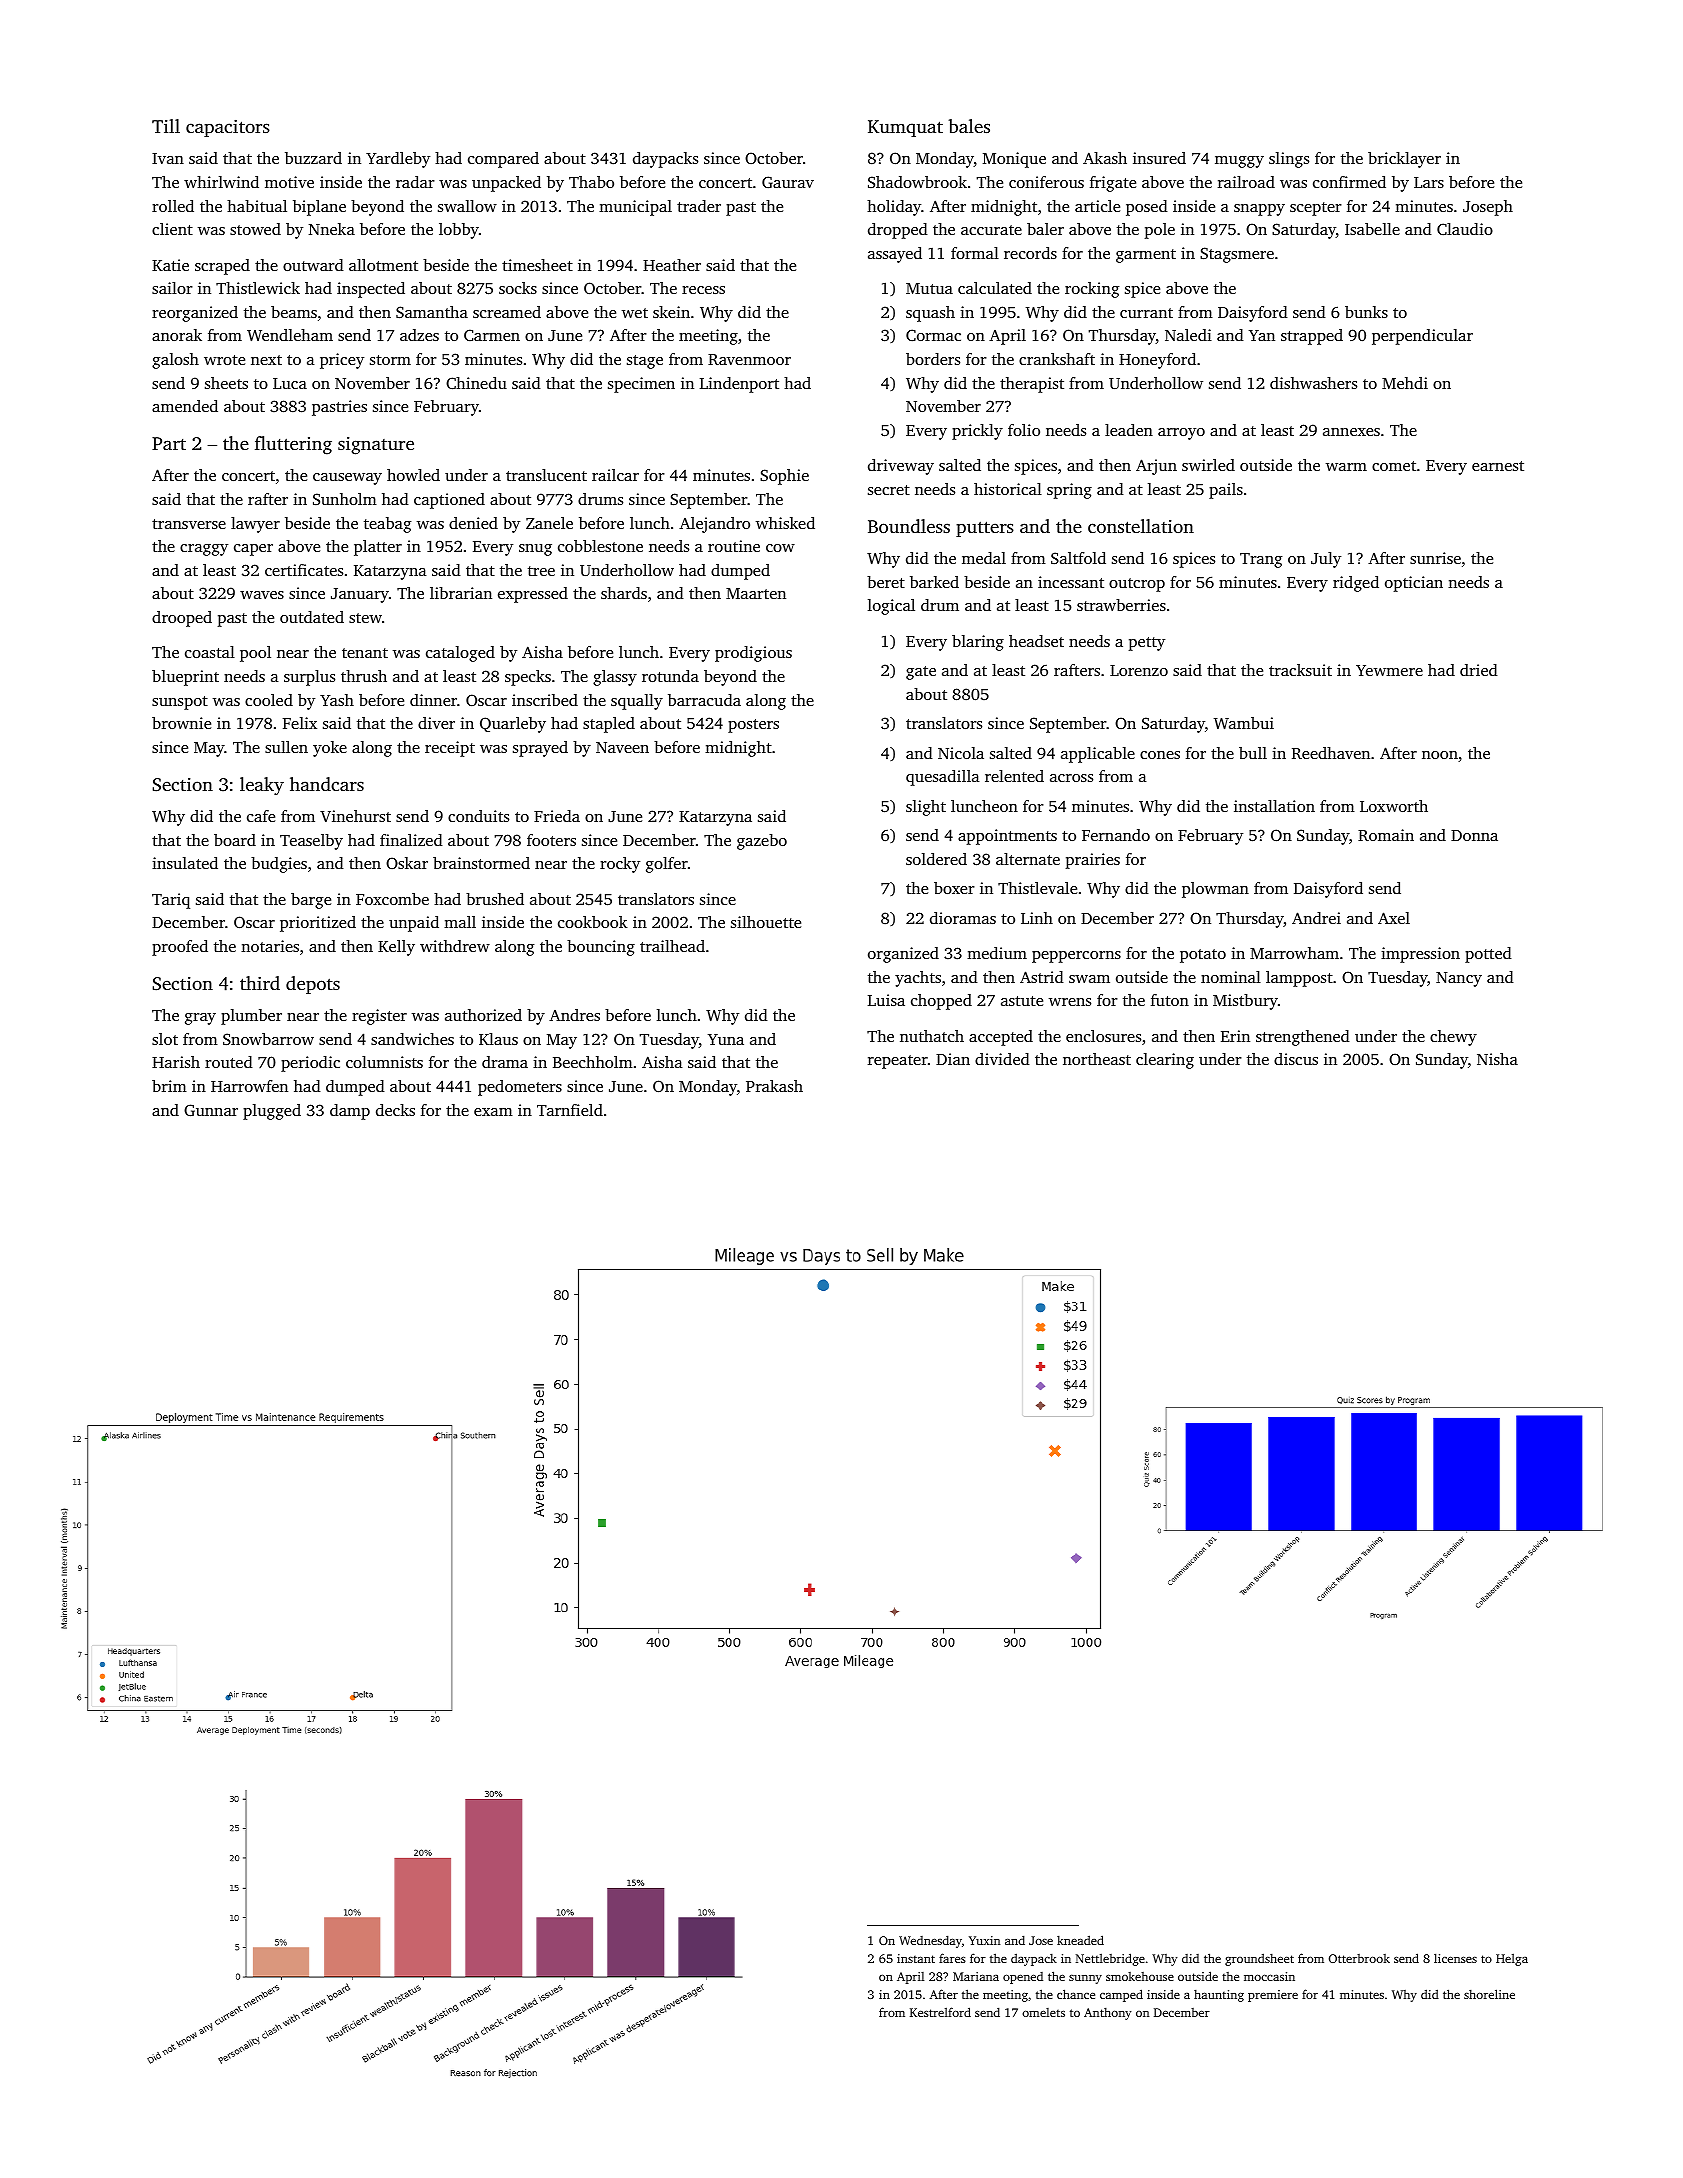 The width and height of the screenshot is (1683, 2178). Describe the element at coordinates (1359, 1958) in the screenshot. I see `Otterbrook` at that location.
